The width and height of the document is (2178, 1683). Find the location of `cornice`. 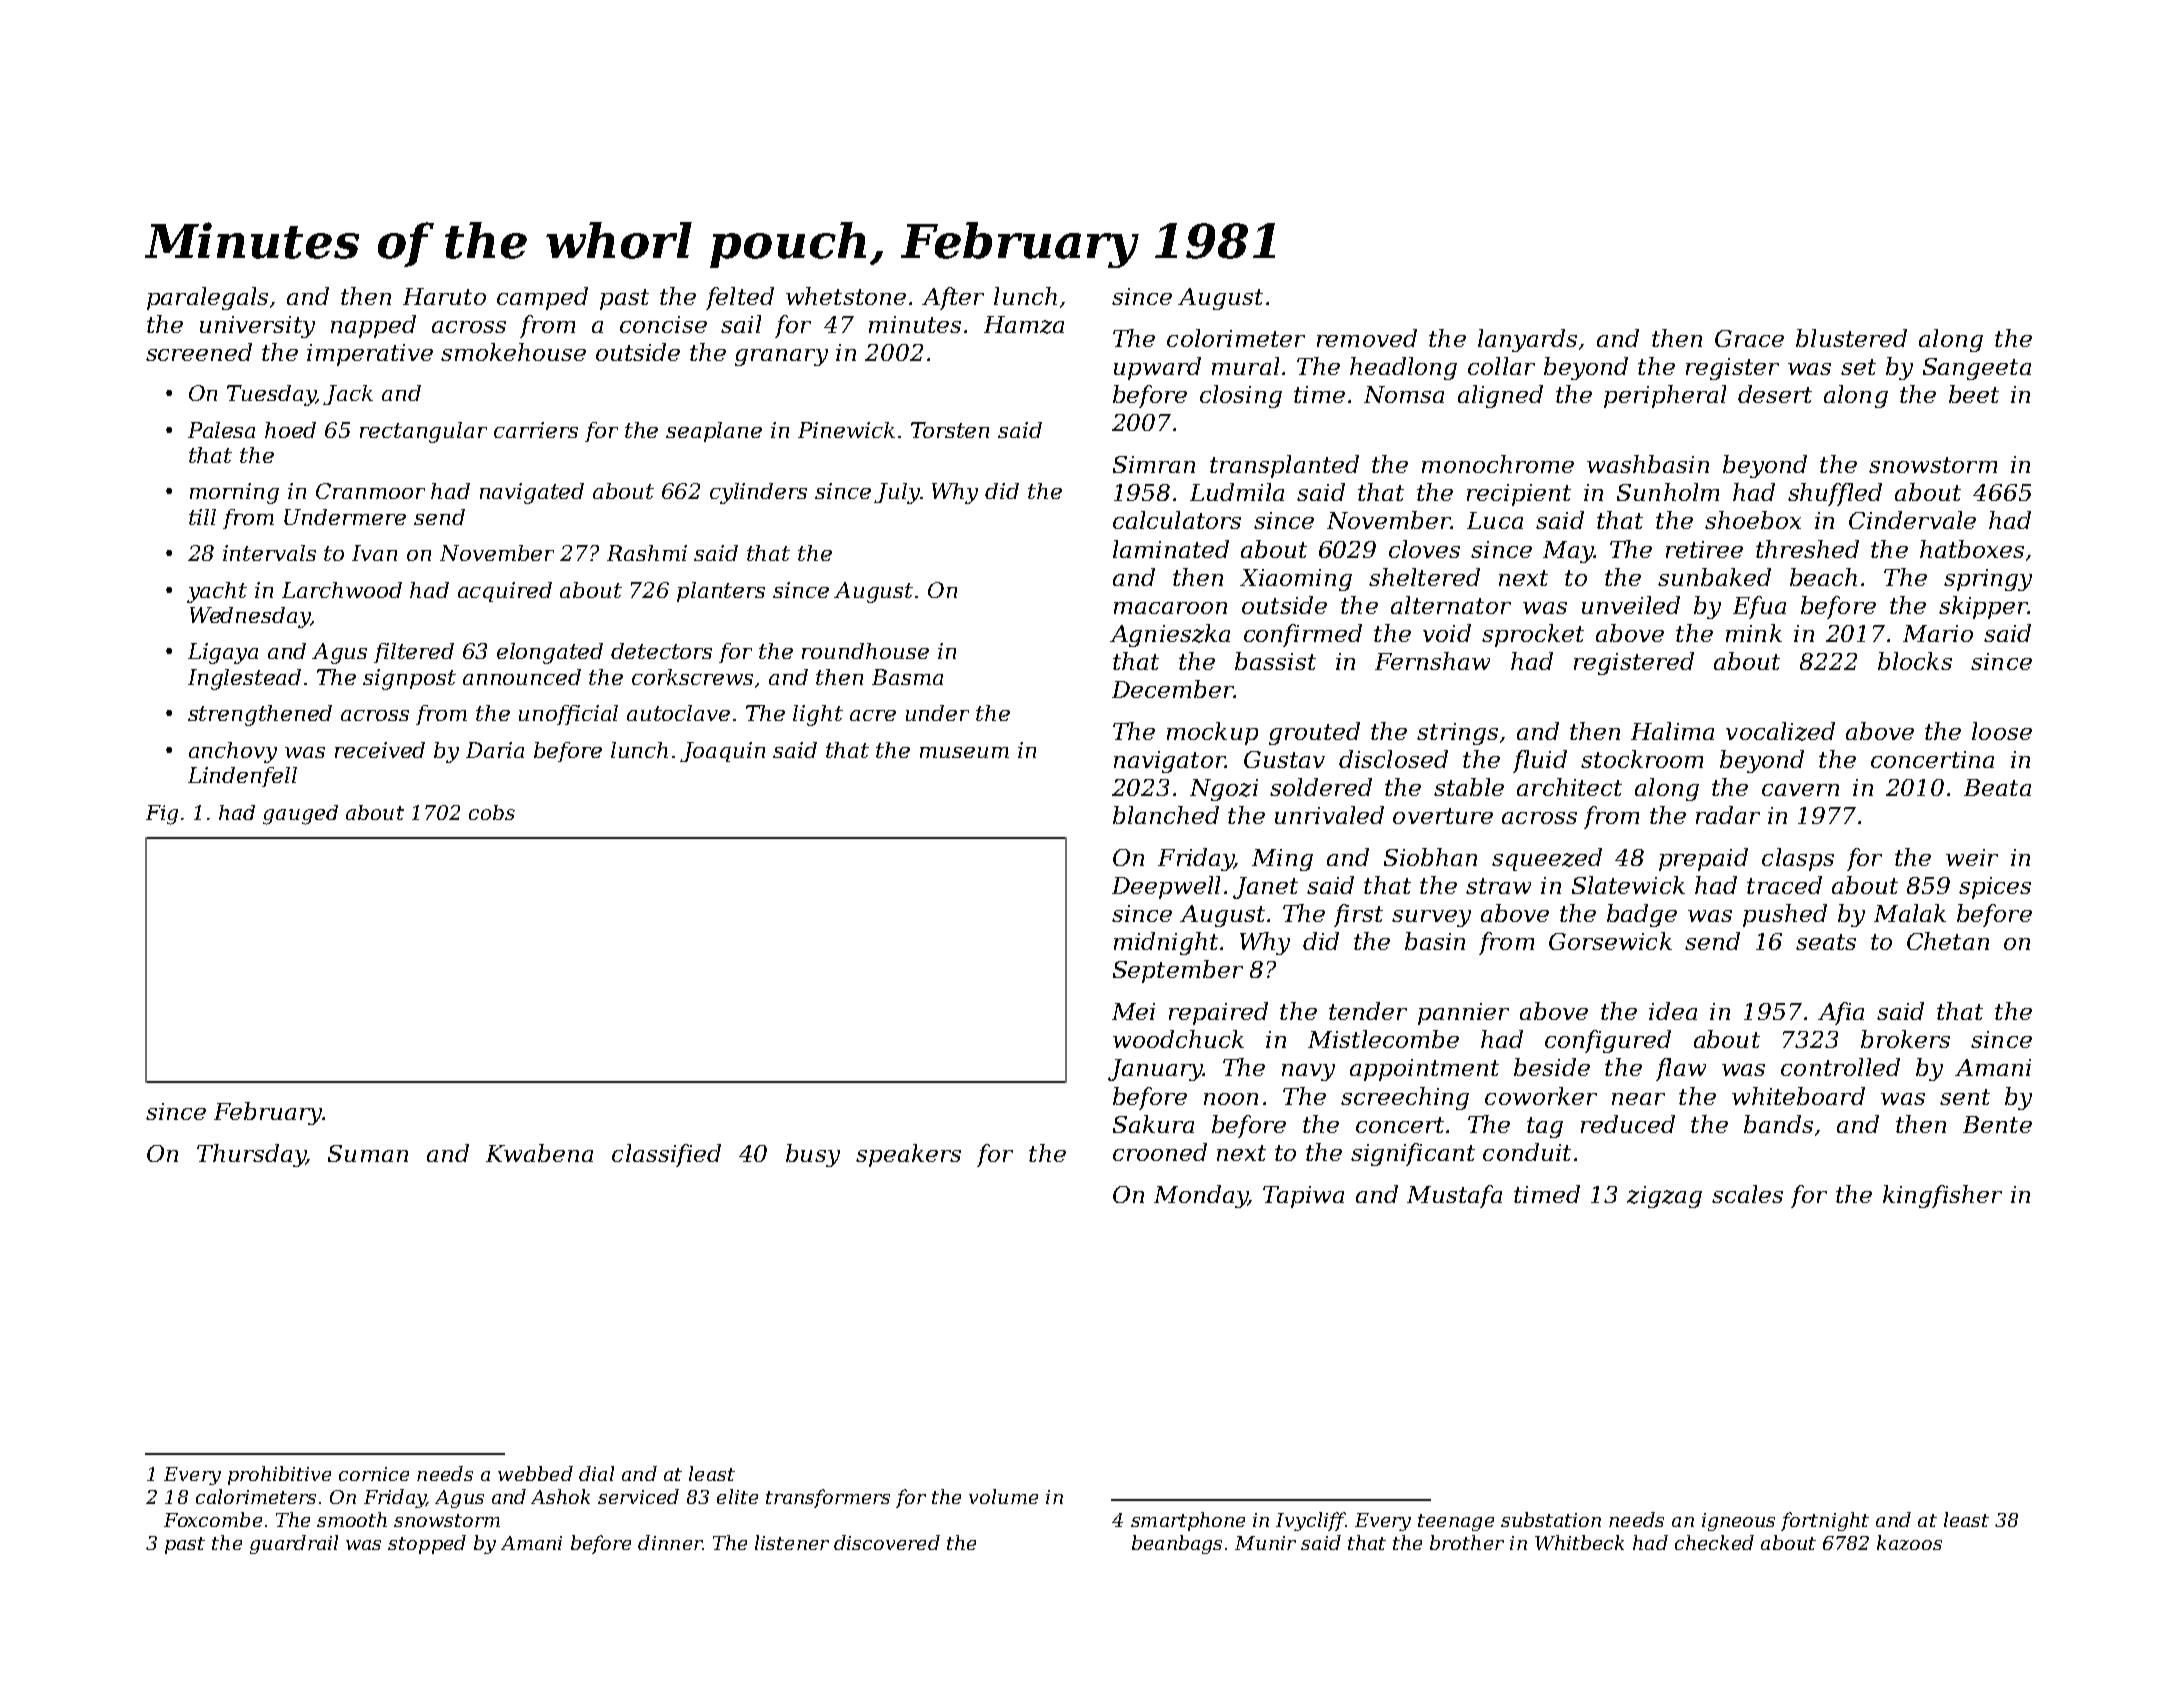

cornice is located at coordinates (374, 1474).
